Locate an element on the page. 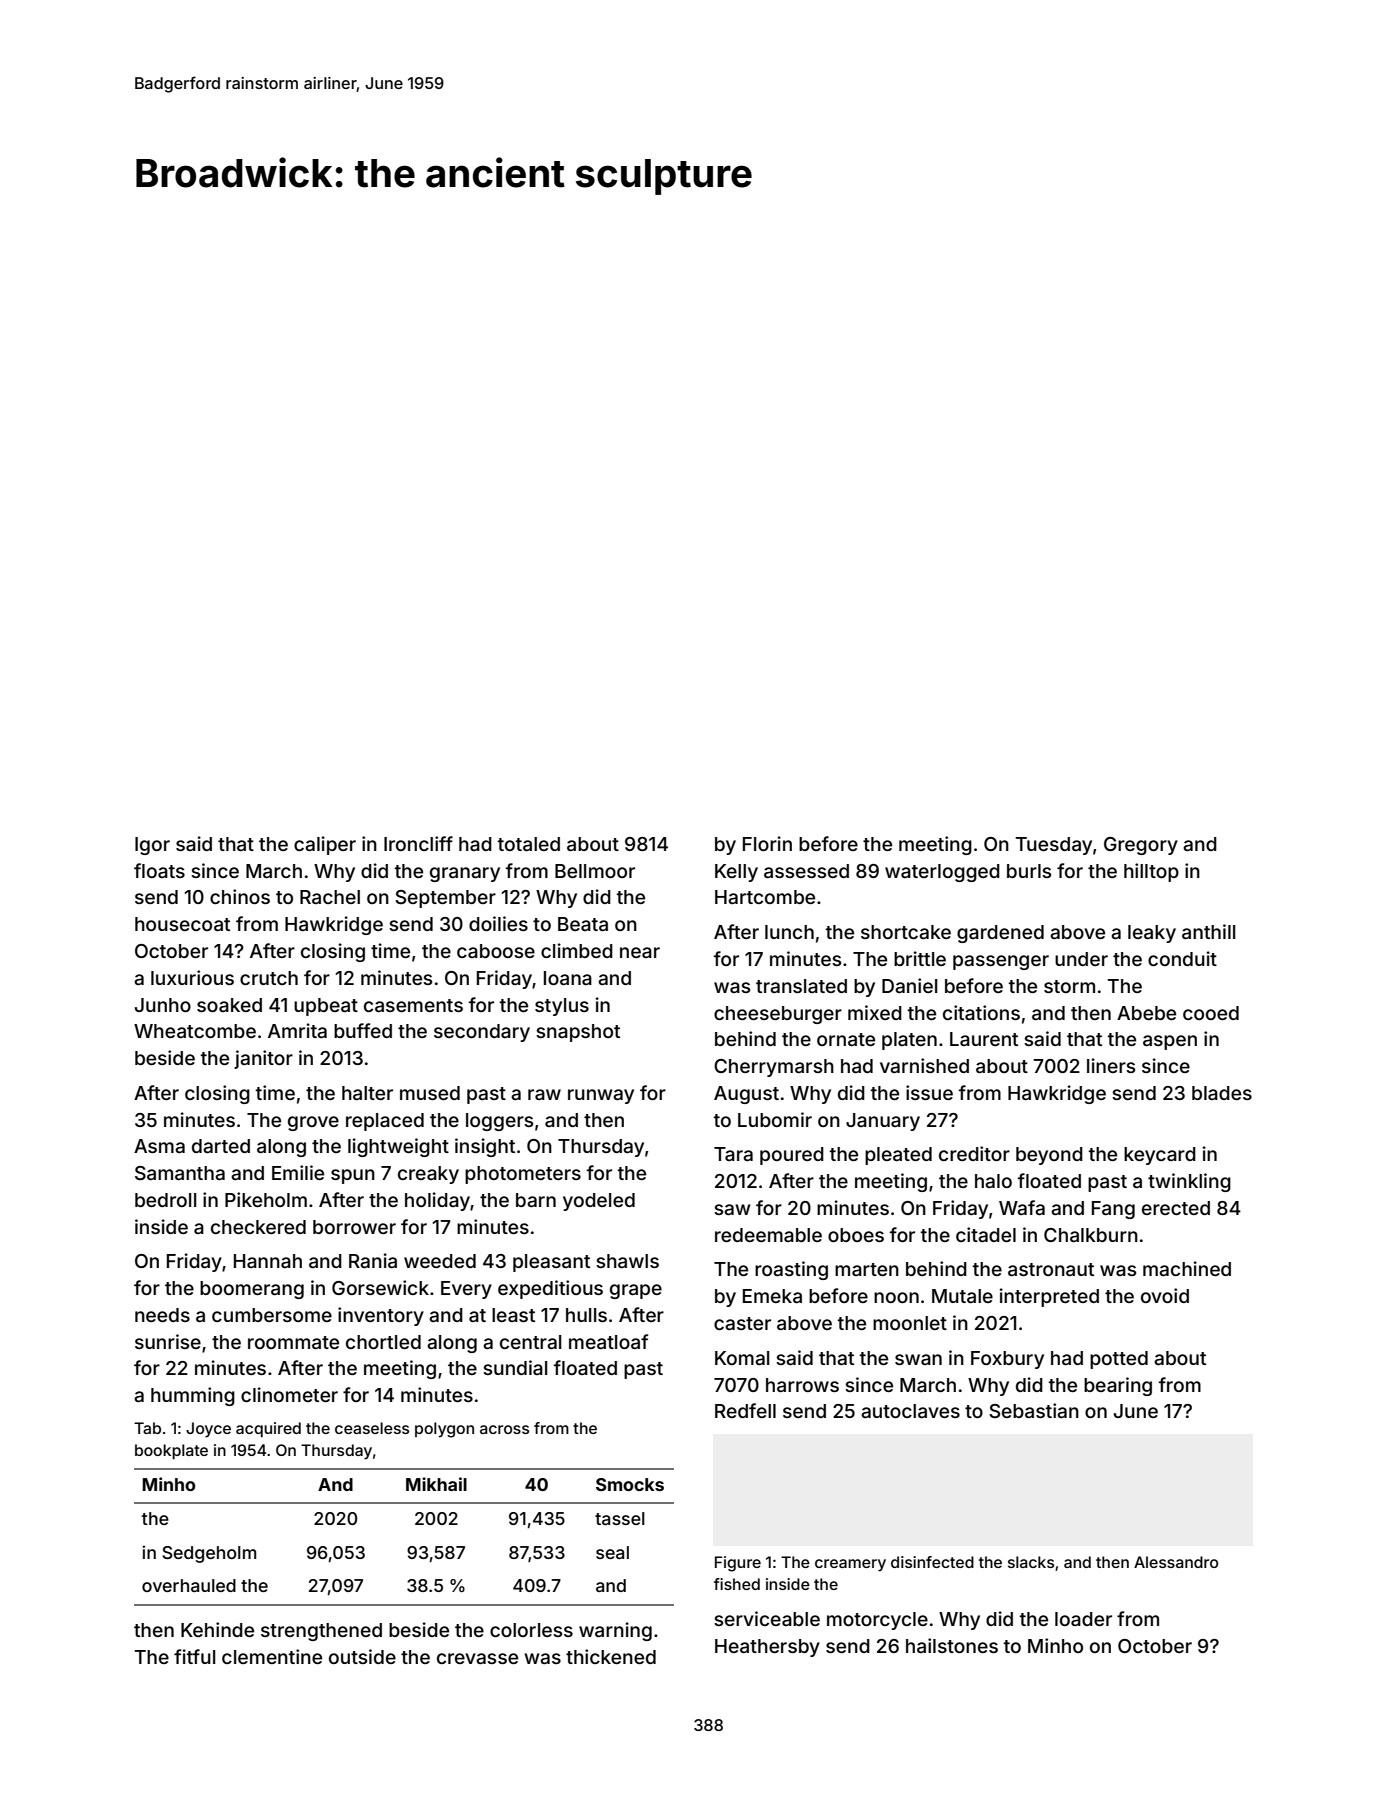 This image has height=1794, width=1387. thickened is located at coordinates (611, 1656).
